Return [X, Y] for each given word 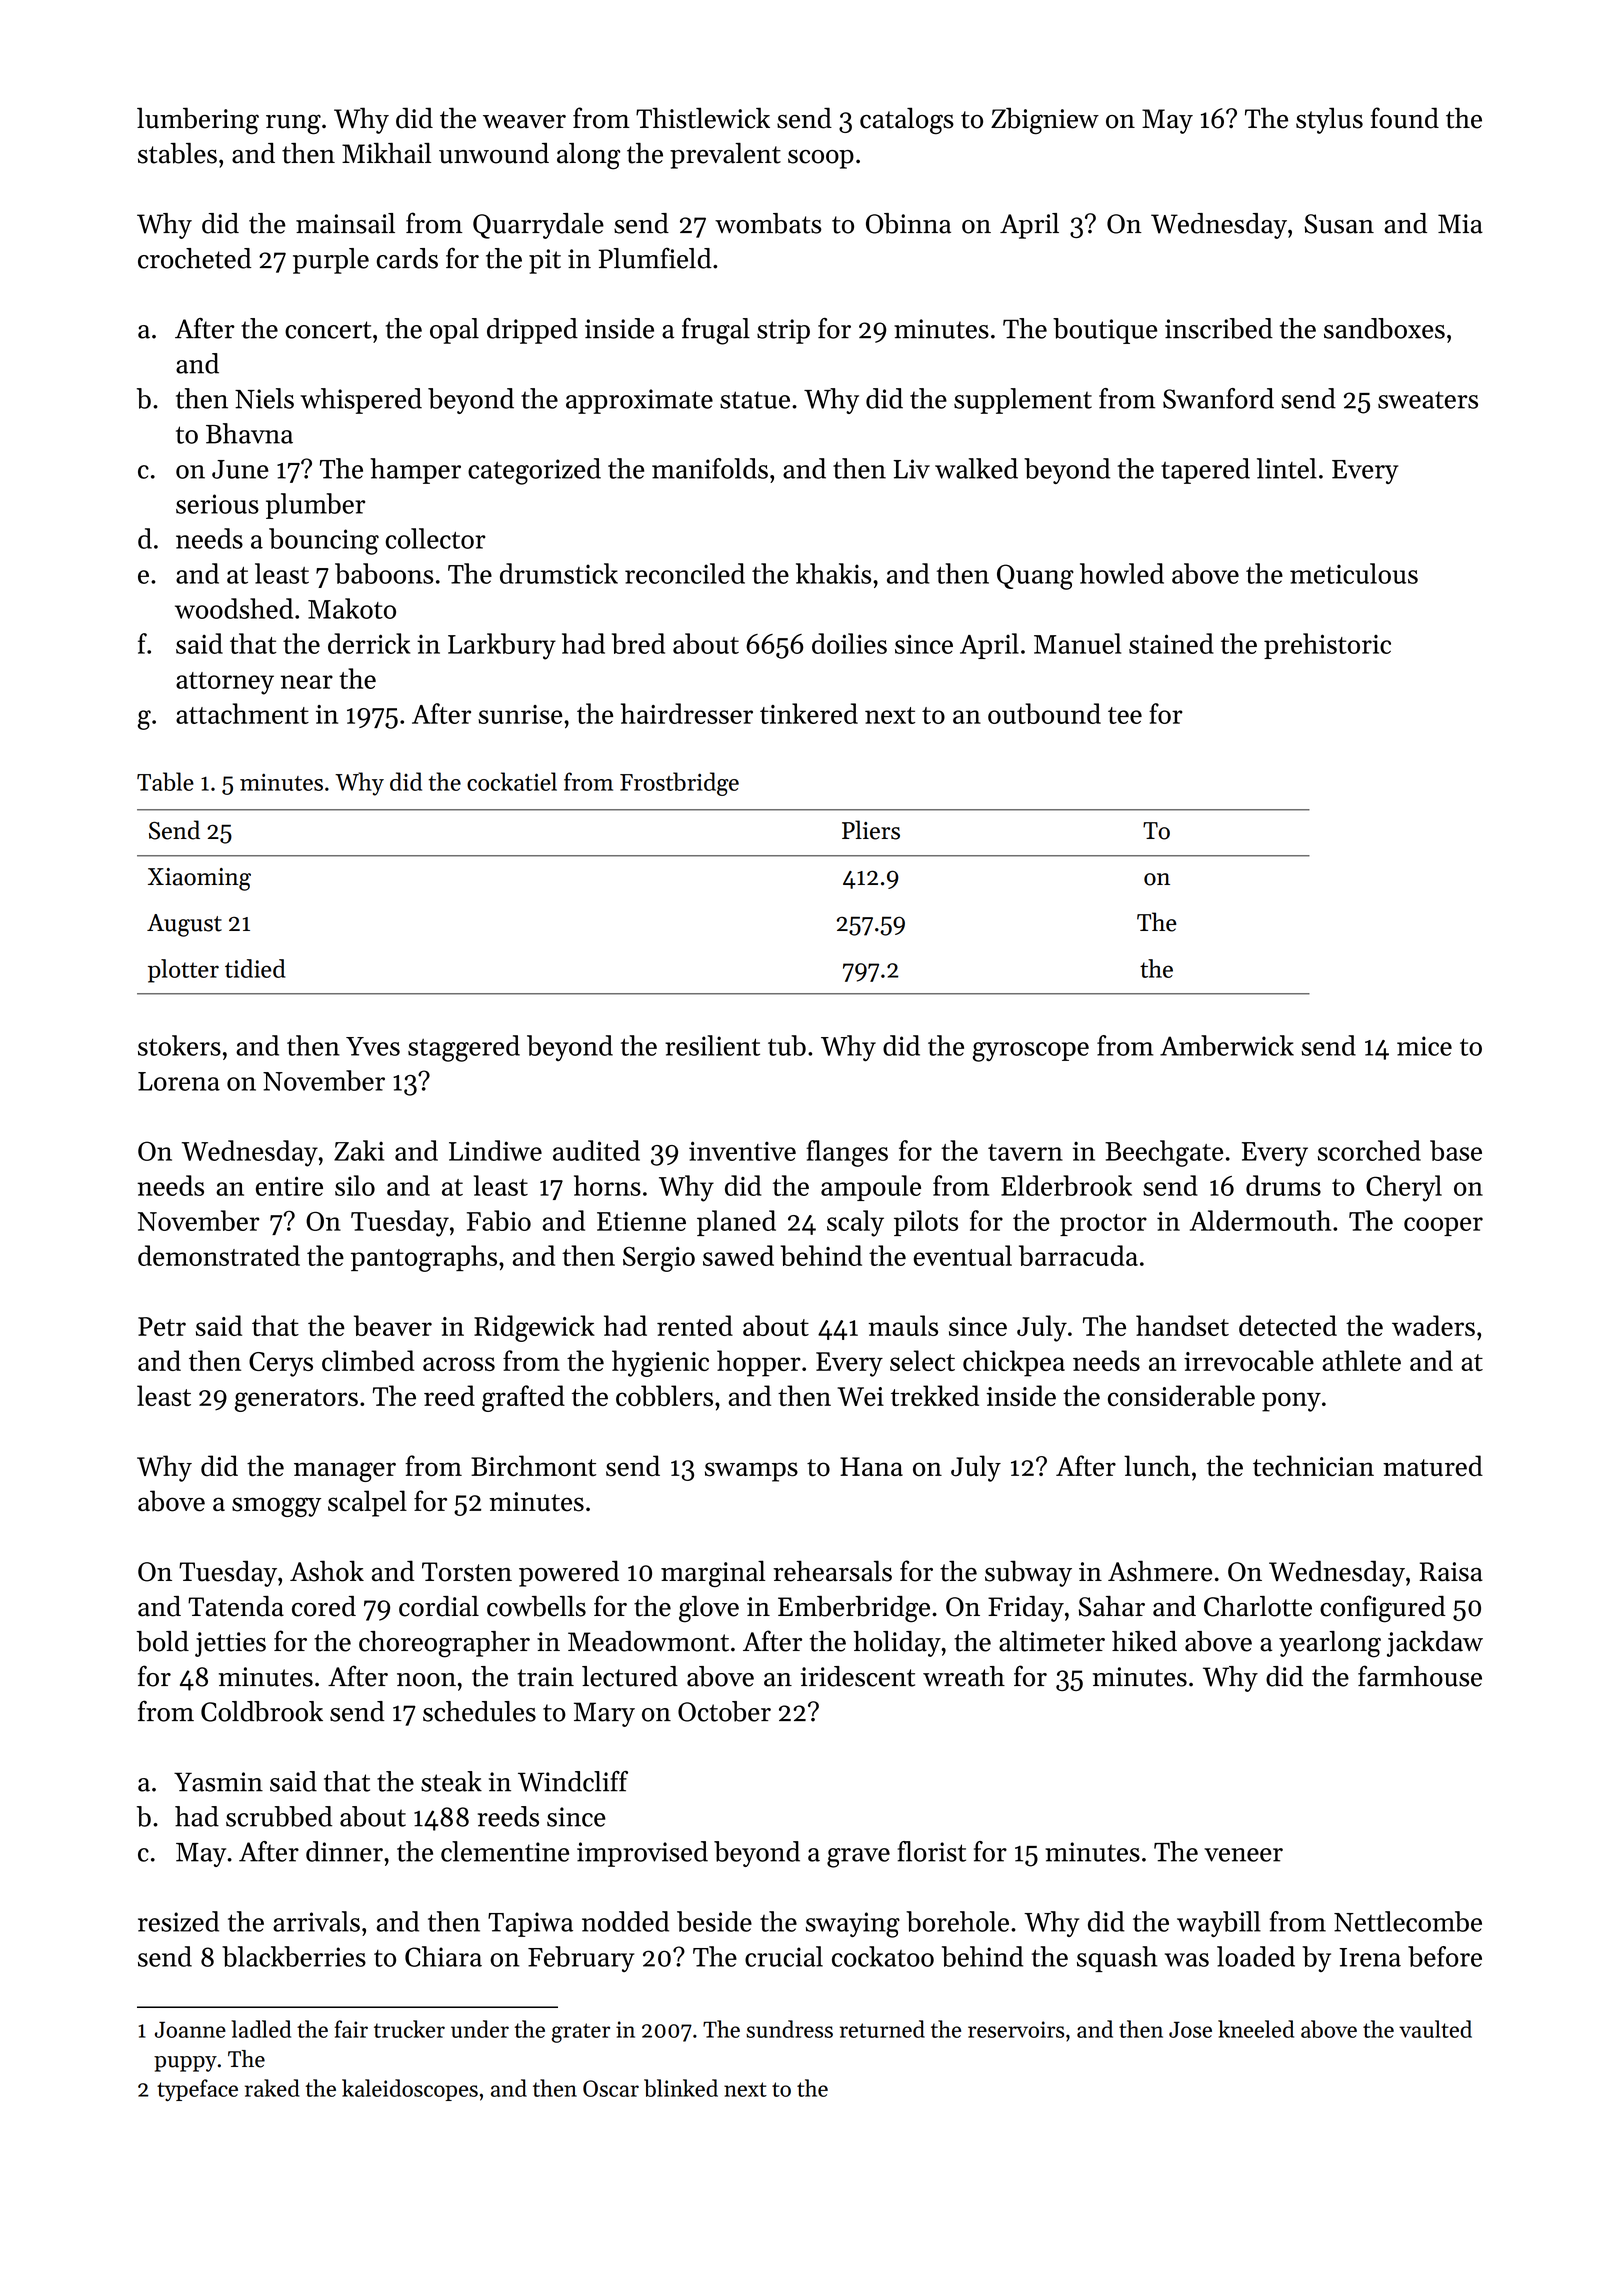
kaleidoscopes [410, 2090]
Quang [1035, 577]
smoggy [276, 1507]
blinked [681, 2088]
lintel [1287, 468]
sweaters [1428, 400]
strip [783, 331]
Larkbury [502, 646]
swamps [751, 1472]
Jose [1190, 2029]
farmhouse [1420, 1676]
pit [545, 261]
